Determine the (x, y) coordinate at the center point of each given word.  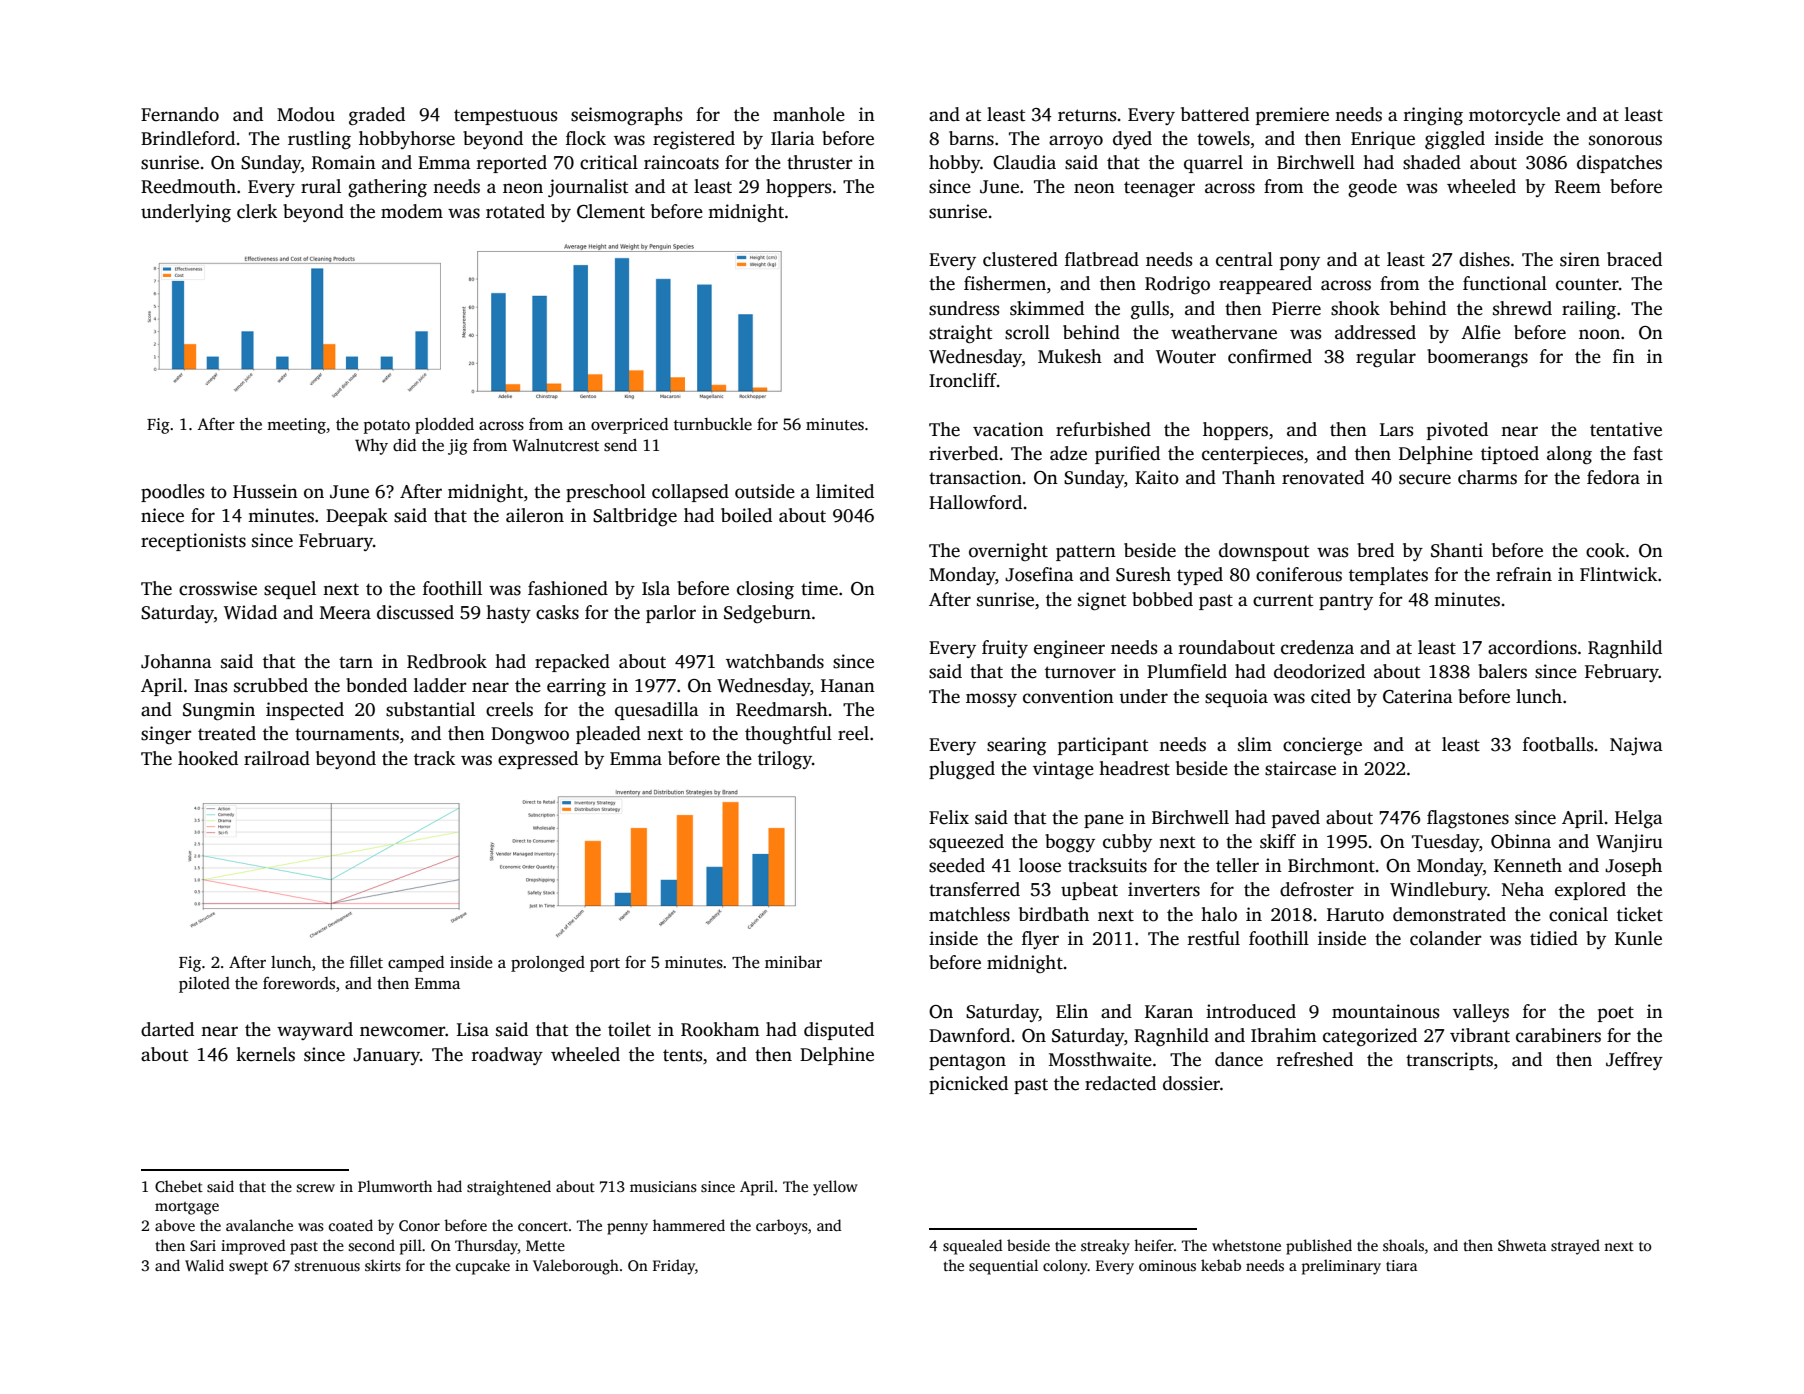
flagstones (1468, 819)
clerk (257, 211)
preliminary (1341, 1267)
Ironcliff (963, 380)
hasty (508, 614)
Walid (204, 1265)
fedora (1613, 477)
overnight (1008, 552)
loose (1040, 865)
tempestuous (505, 117)
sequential (1003, 1267)
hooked (208, 758)
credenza (1317, 647)
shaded (1432, 162)
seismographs (626, 116)
